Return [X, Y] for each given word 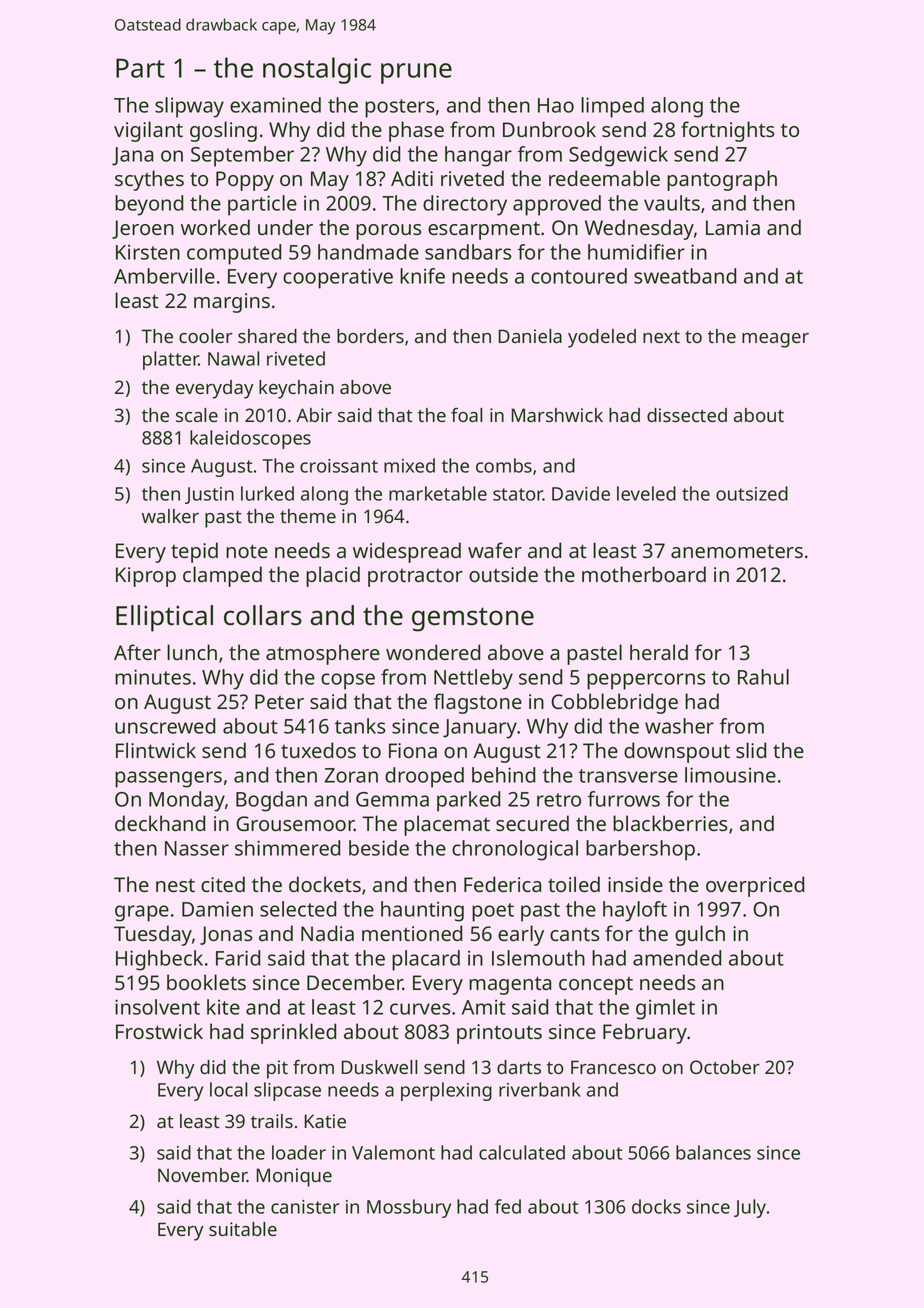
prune [416, 73]
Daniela [530, 336]
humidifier [636, 252]
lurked [267, 493]
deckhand [160, 823]
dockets [325, 884]
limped [612, 107]
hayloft [635, 911]
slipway [189, 107]
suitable [243, 1229]
